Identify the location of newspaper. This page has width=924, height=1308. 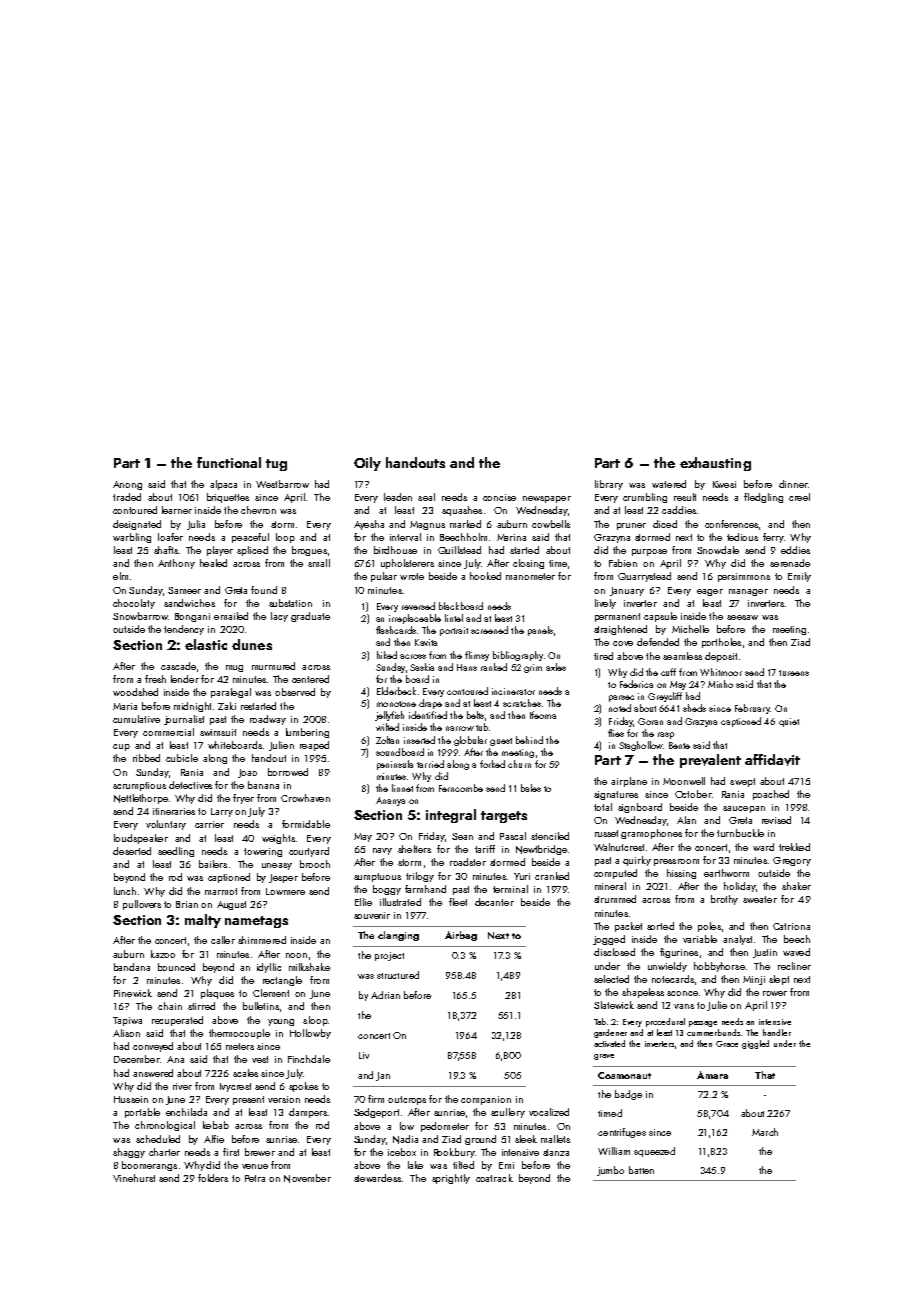
(547, 499).
